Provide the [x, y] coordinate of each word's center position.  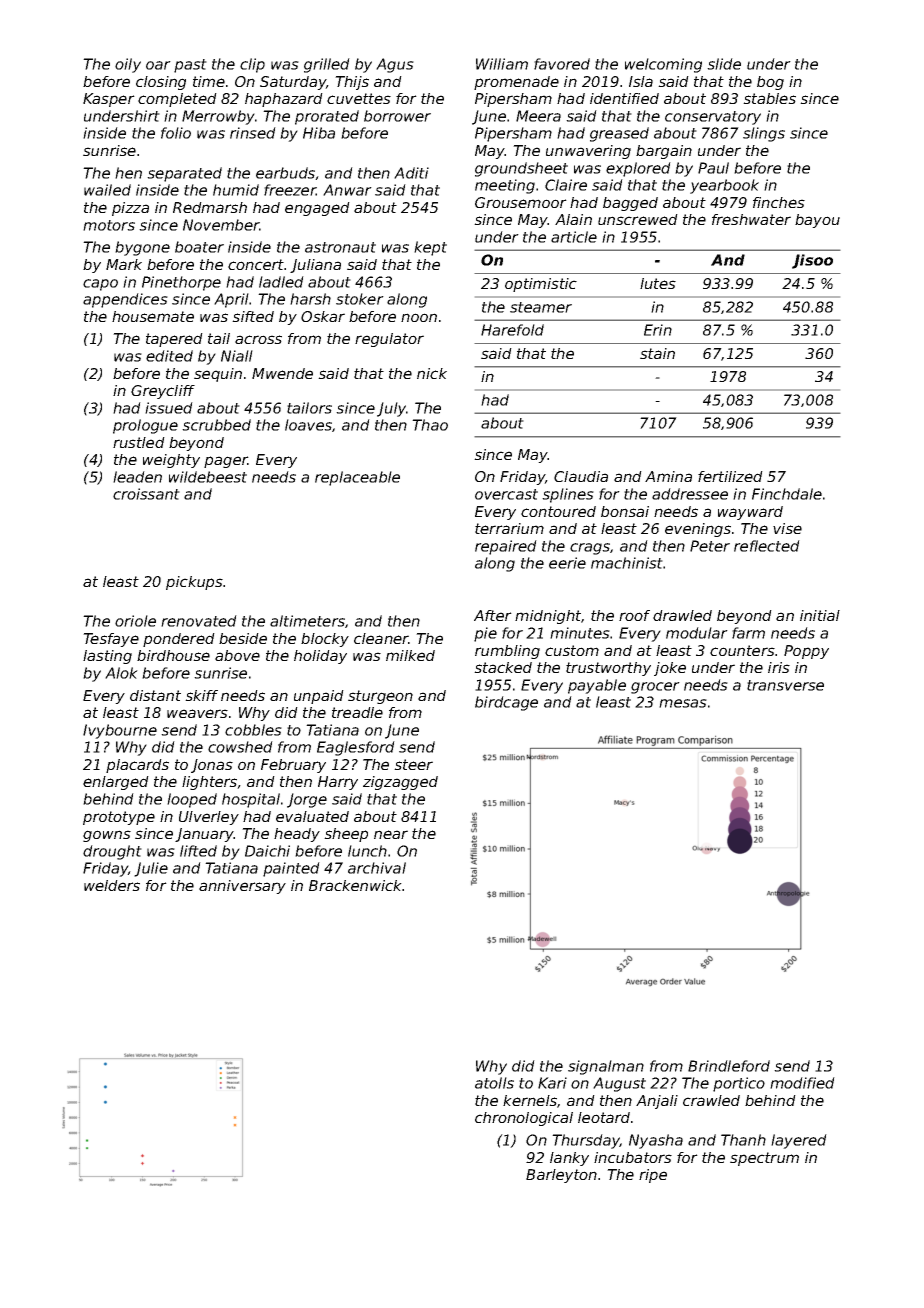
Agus [395, 65]
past [190, 66]
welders [112, 885]
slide [724, 64]
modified [802, 1083]
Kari [552, 1083]
